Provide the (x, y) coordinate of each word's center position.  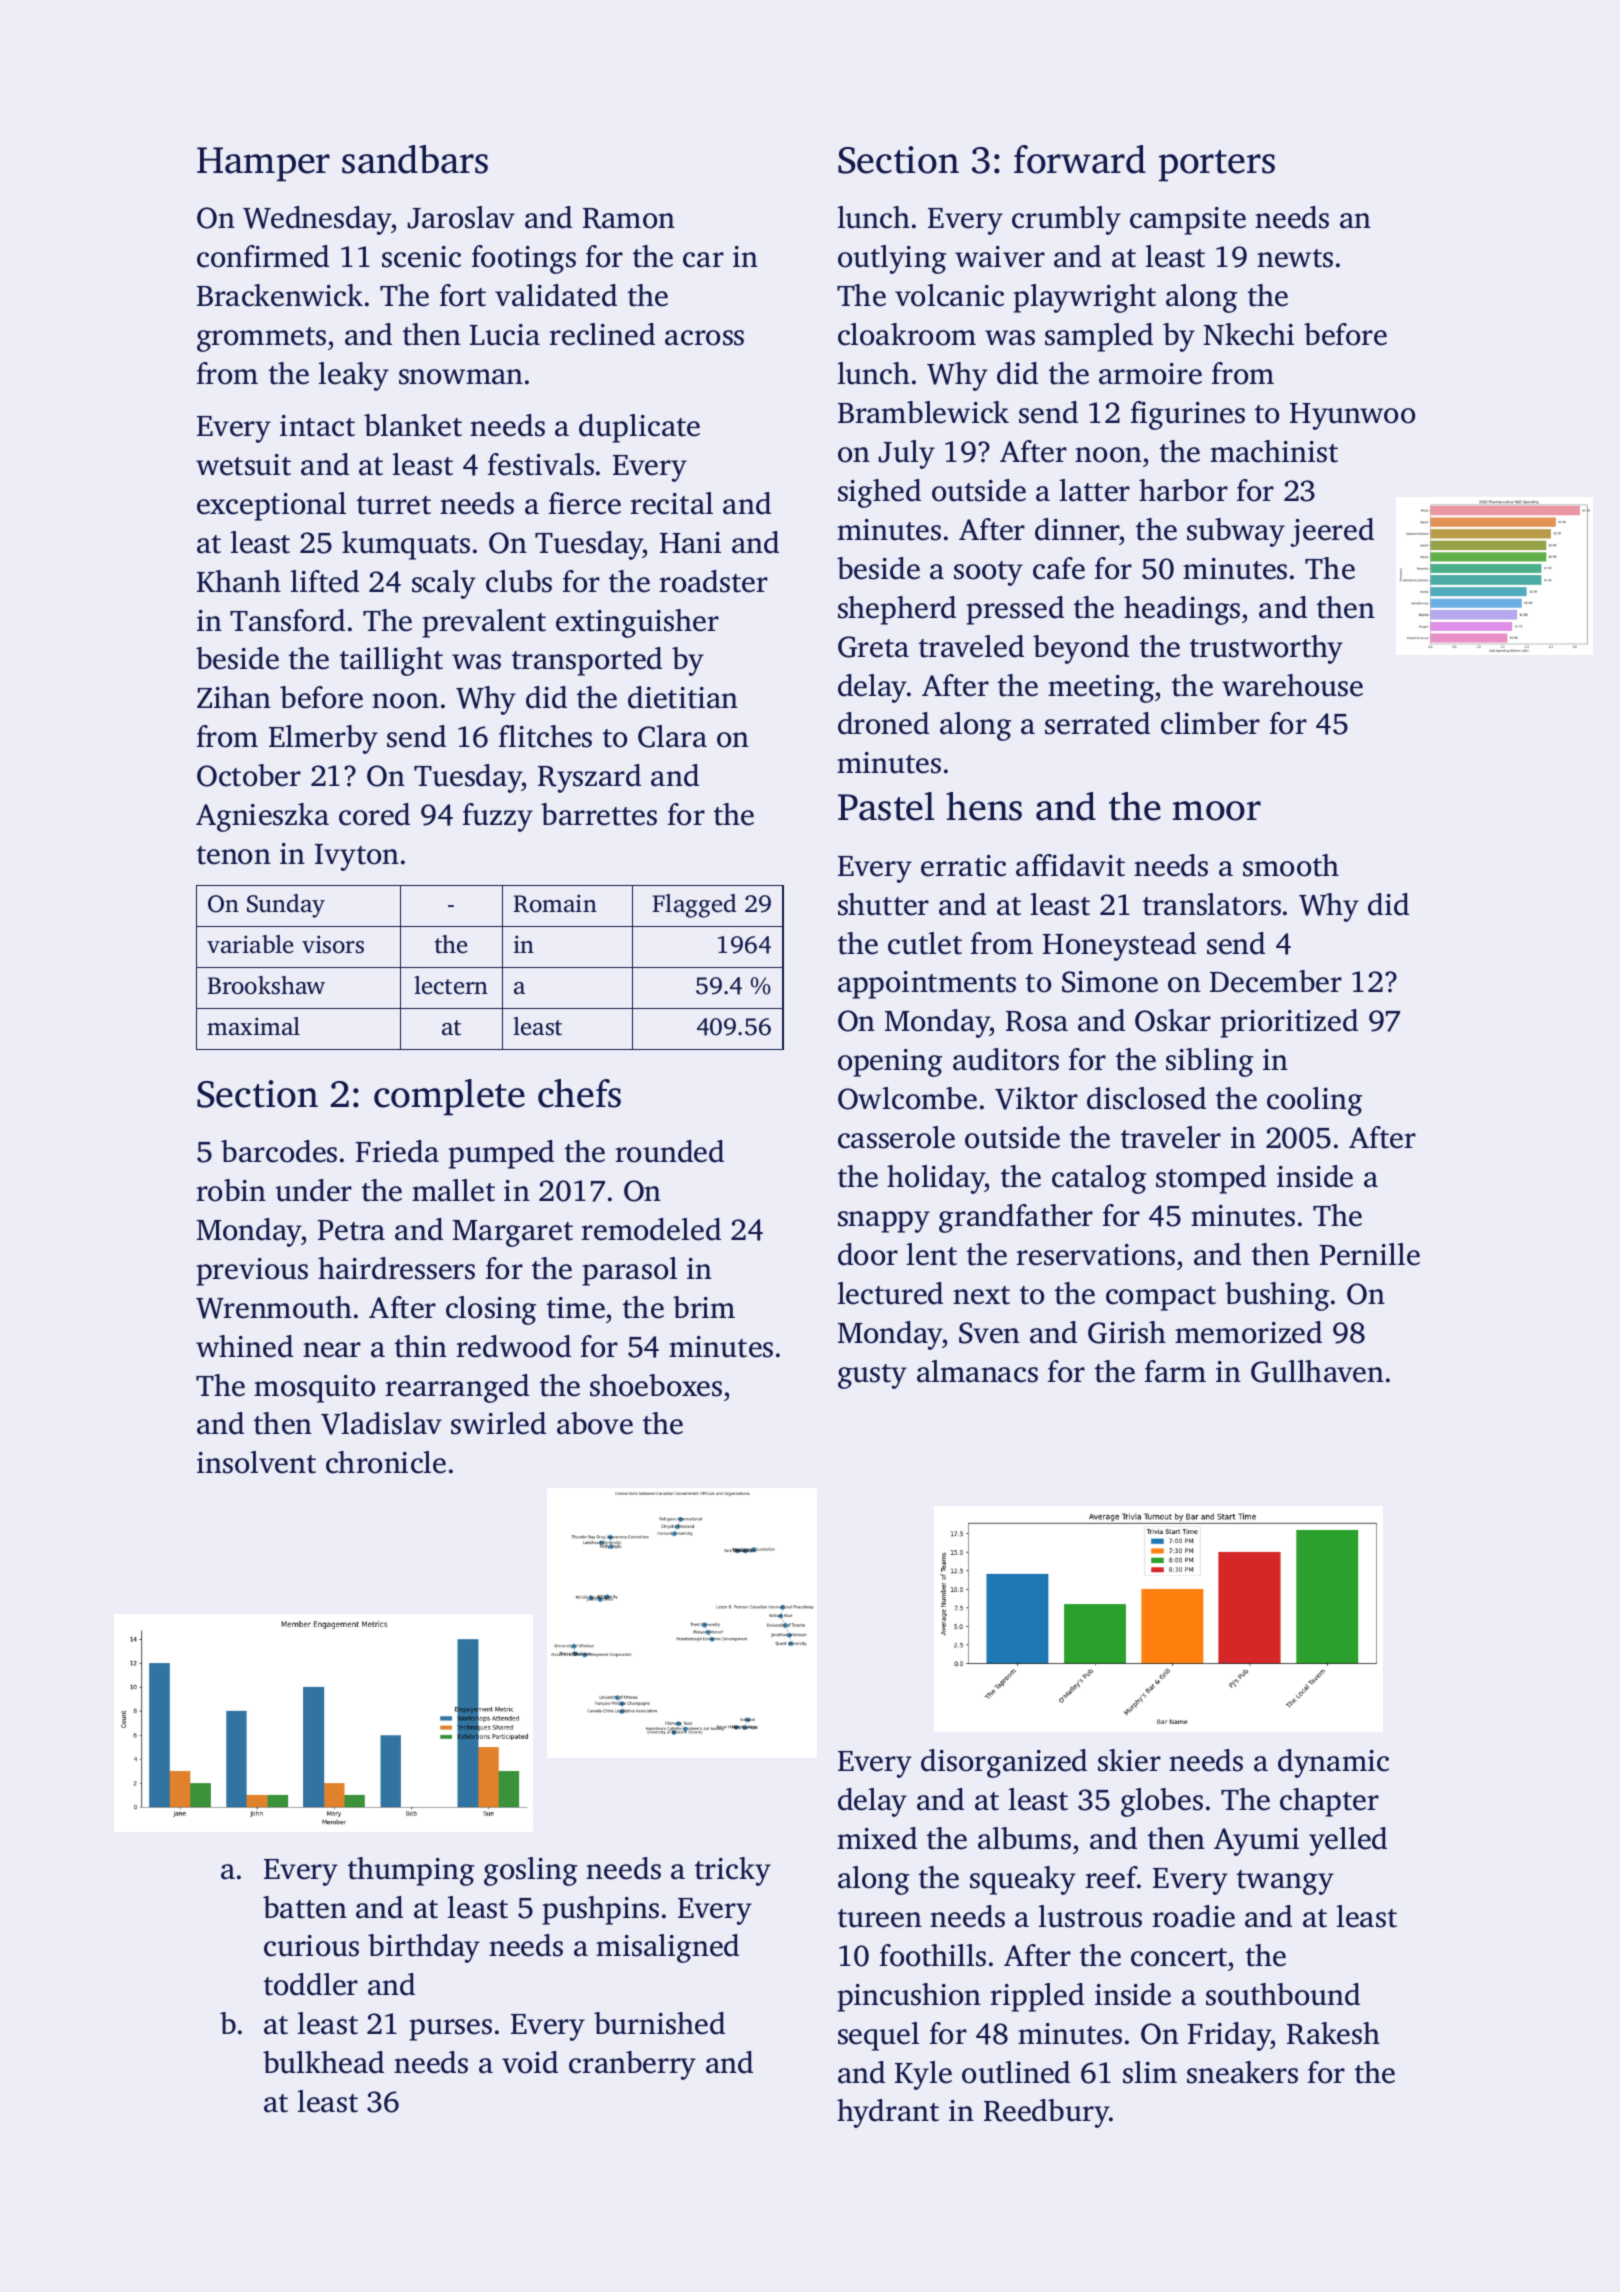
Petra (351, 1230)
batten (305, 1907)
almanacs (977, 1371)
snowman (461, 377)
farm (1175, 1371)
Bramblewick (923, 412)
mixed (877, 1838)
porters (1217, 166)
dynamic (1333, 1763)
